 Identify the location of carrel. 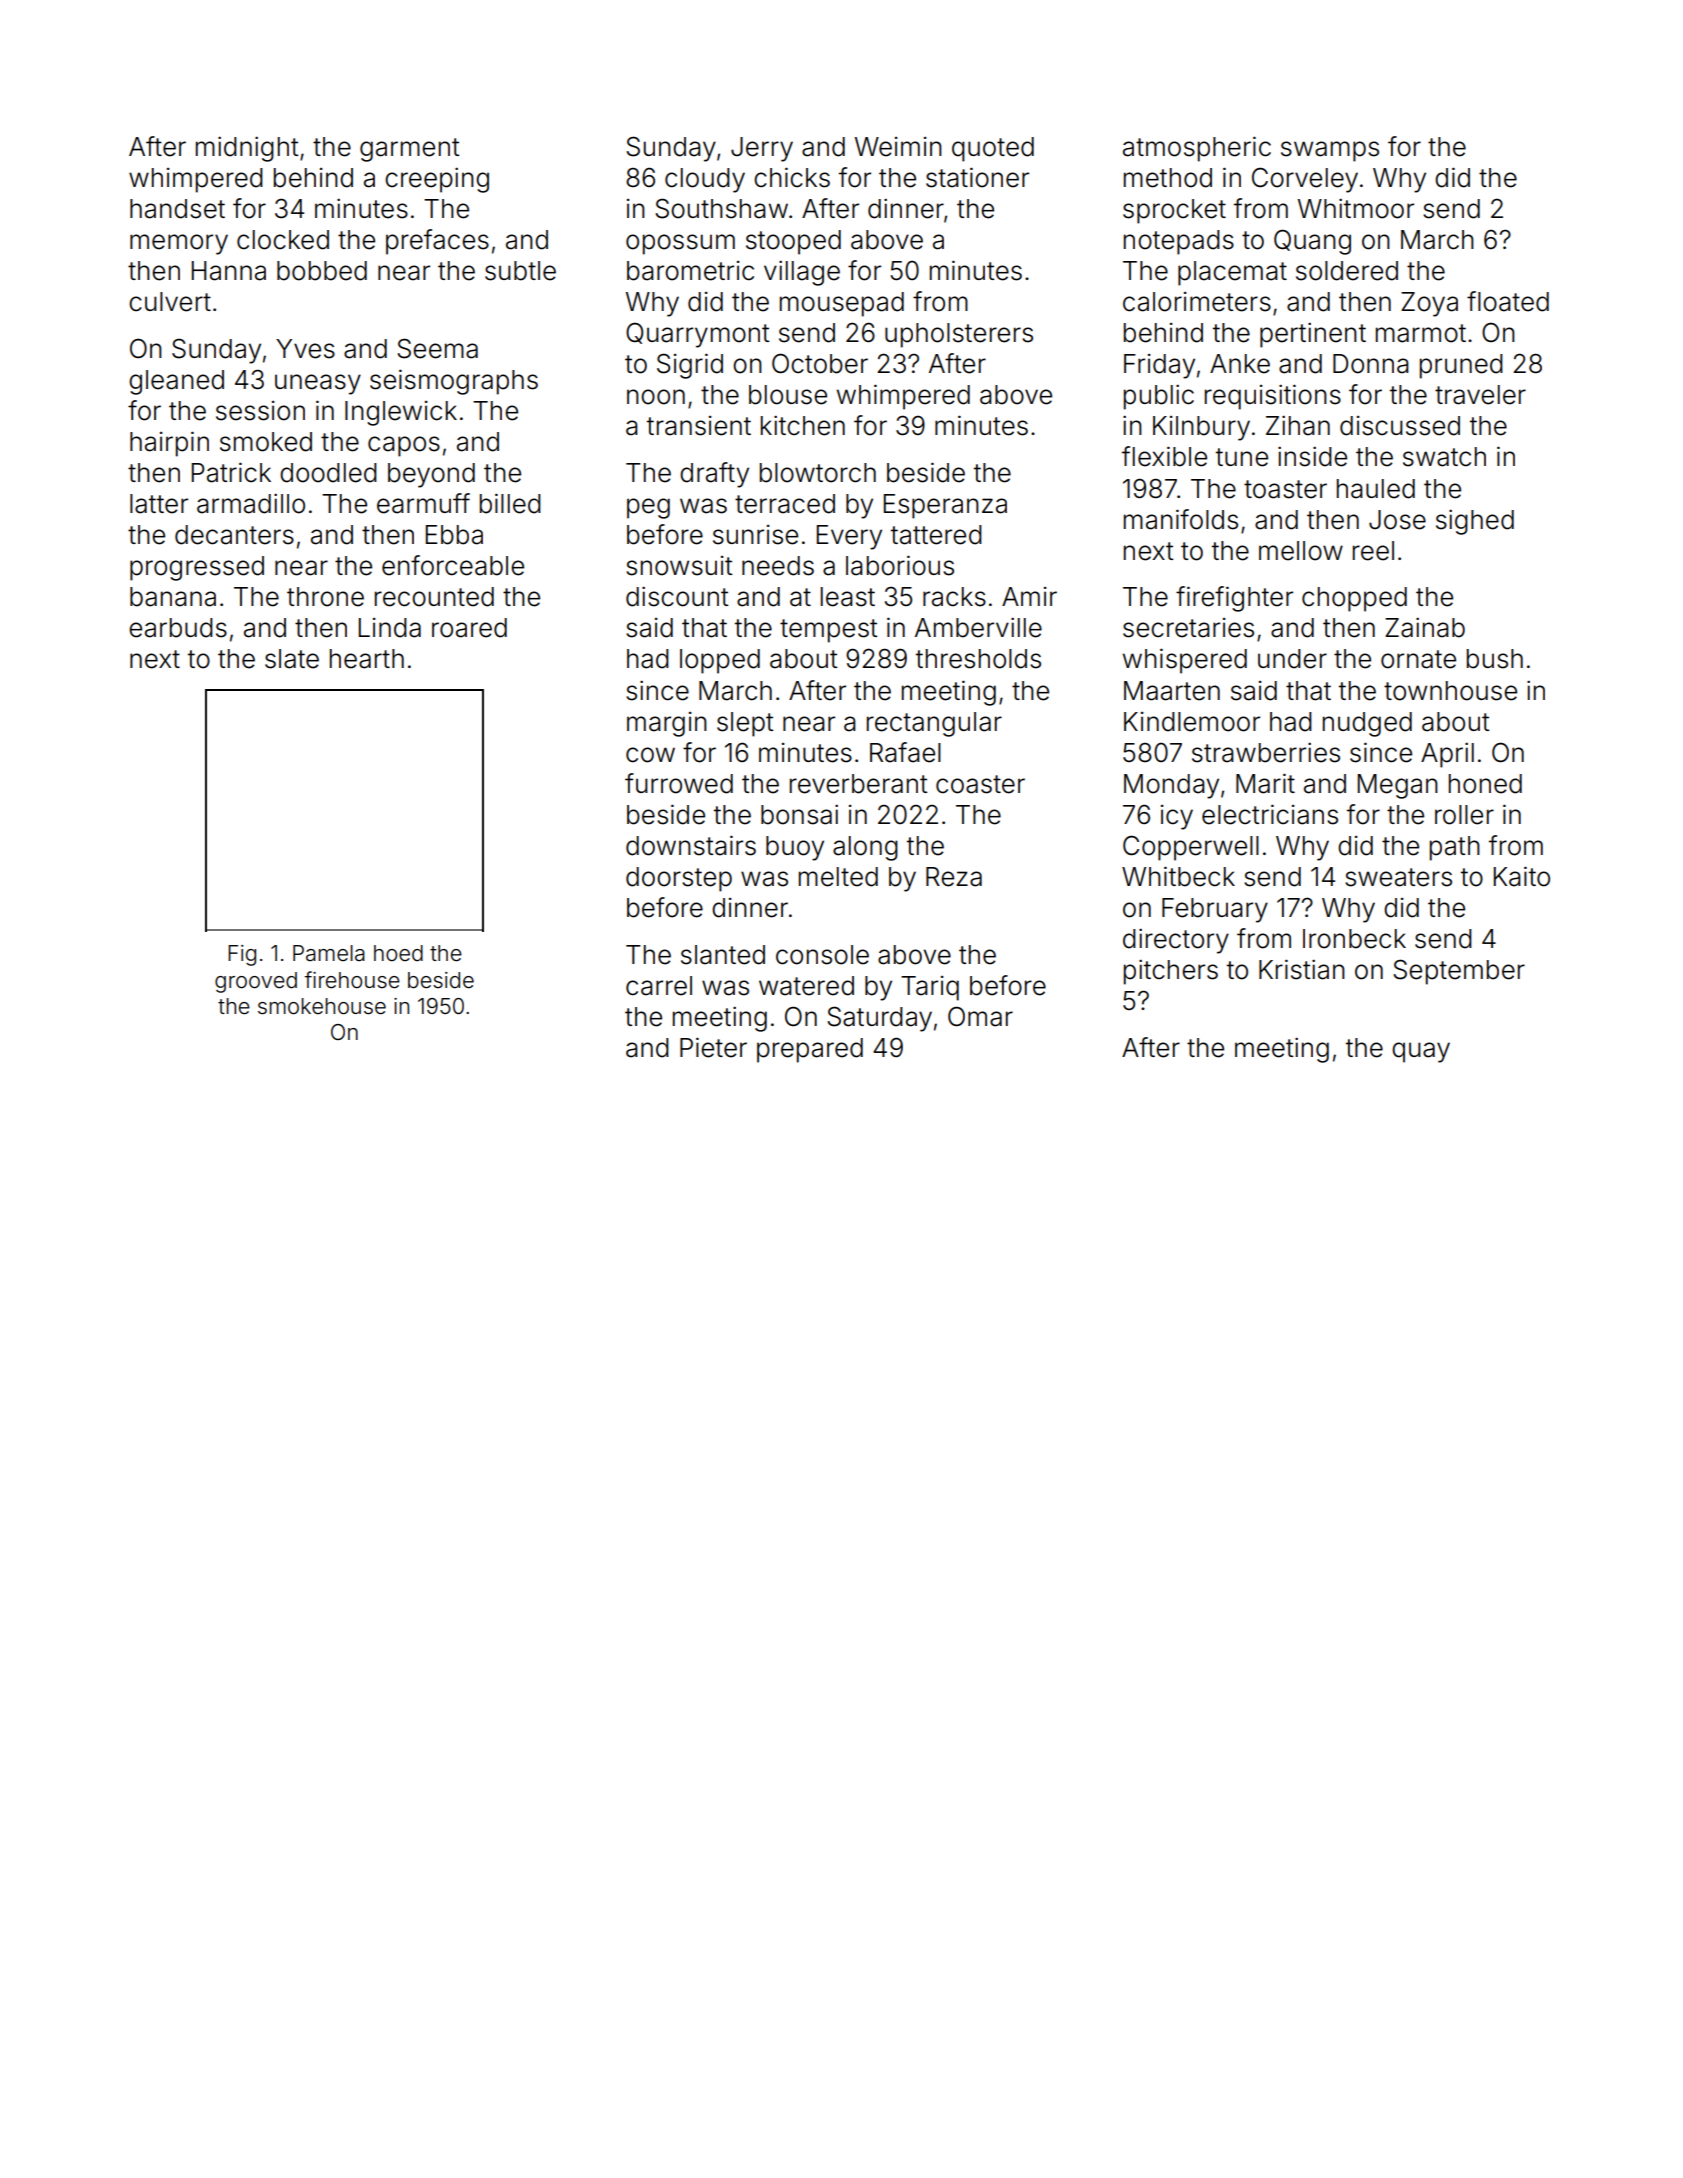
(659, 986).
